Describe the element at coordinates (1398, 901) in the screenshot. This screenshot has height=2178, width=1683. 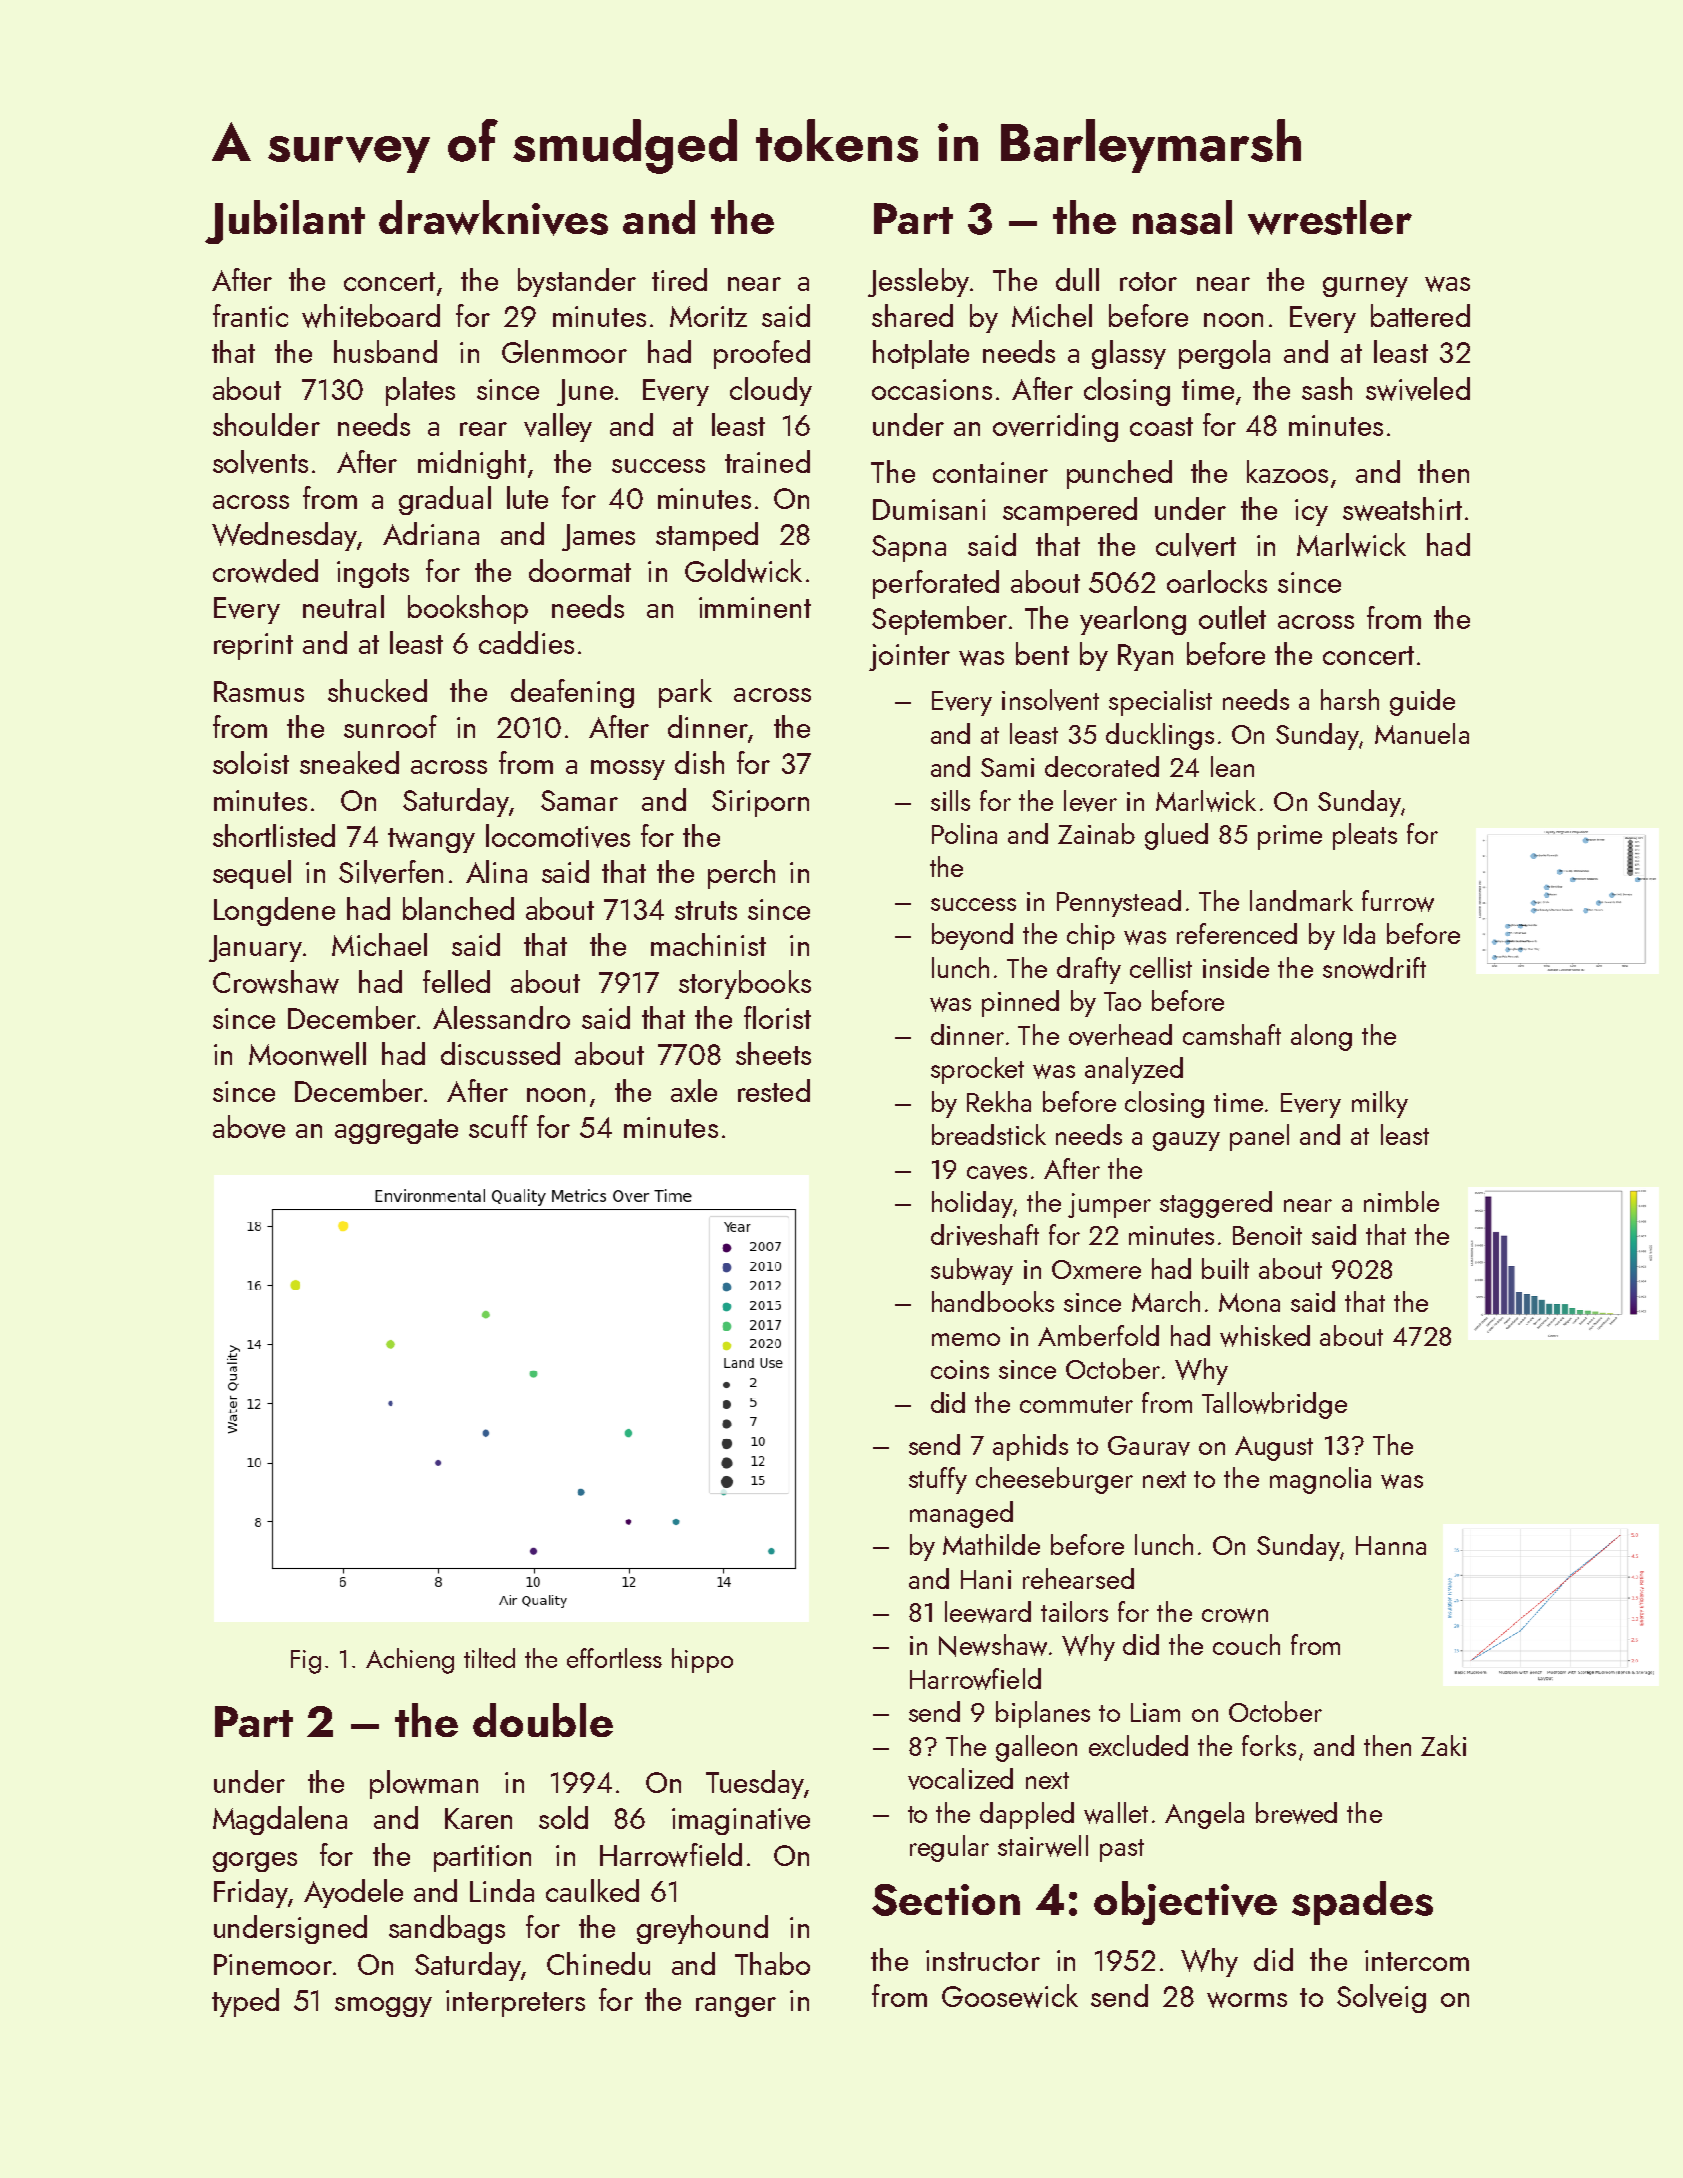
I see `furrow` at that location.
